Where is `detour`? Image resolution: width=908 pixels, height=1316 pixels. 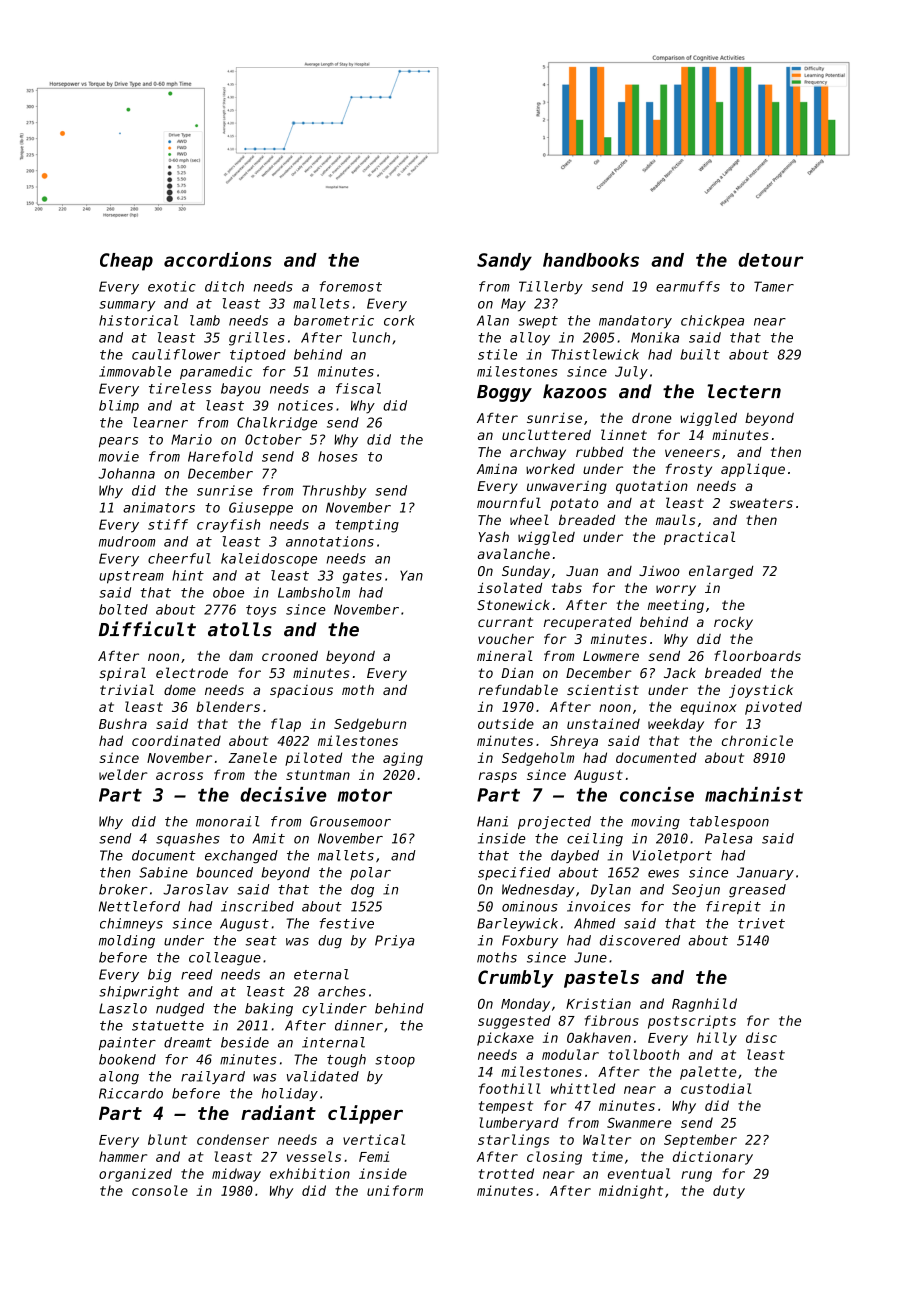 detour is located at coordinates (770, 260).
